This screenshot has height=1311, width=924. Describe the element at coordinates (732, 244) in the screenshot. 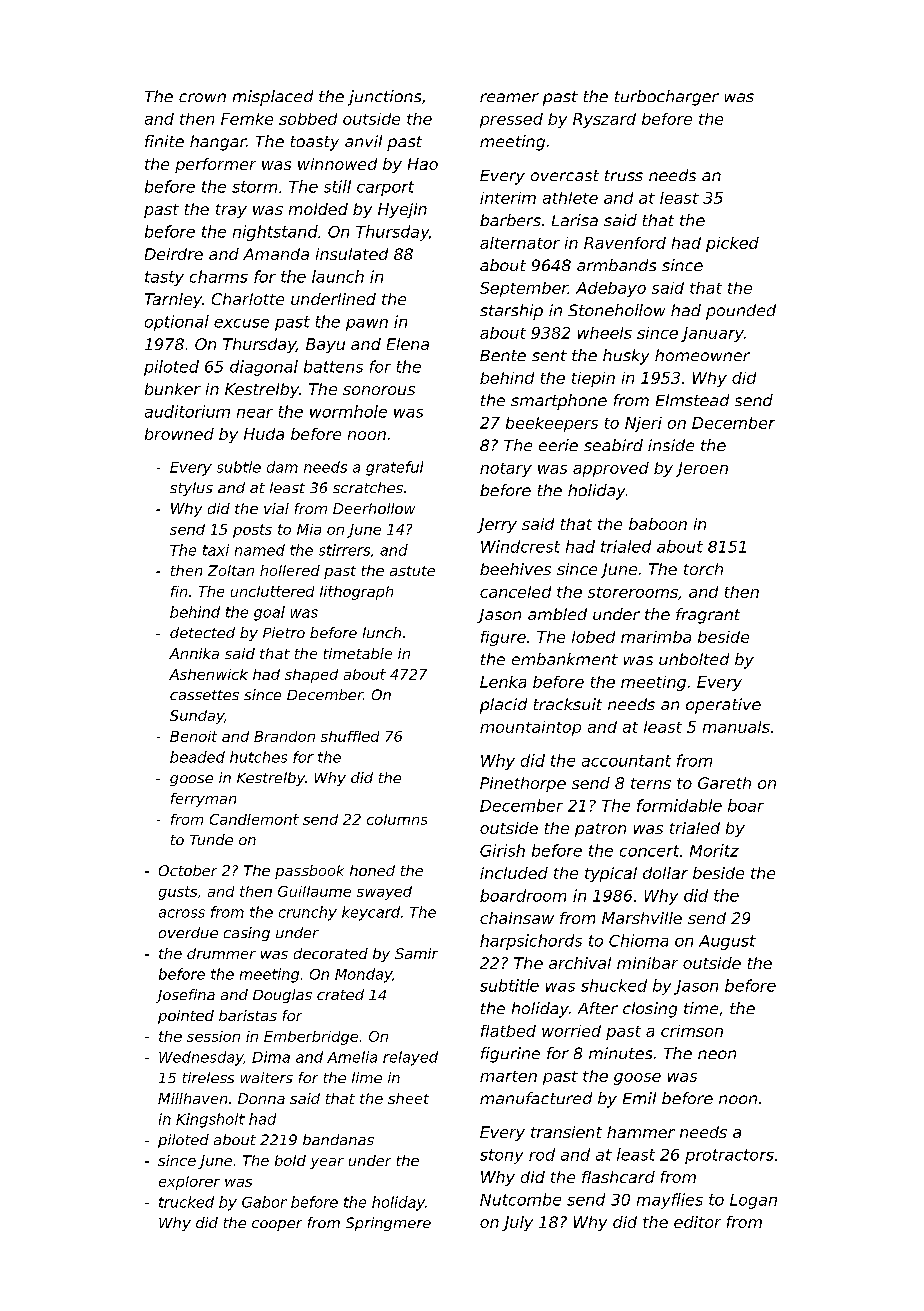

I see `picked` at that location.
